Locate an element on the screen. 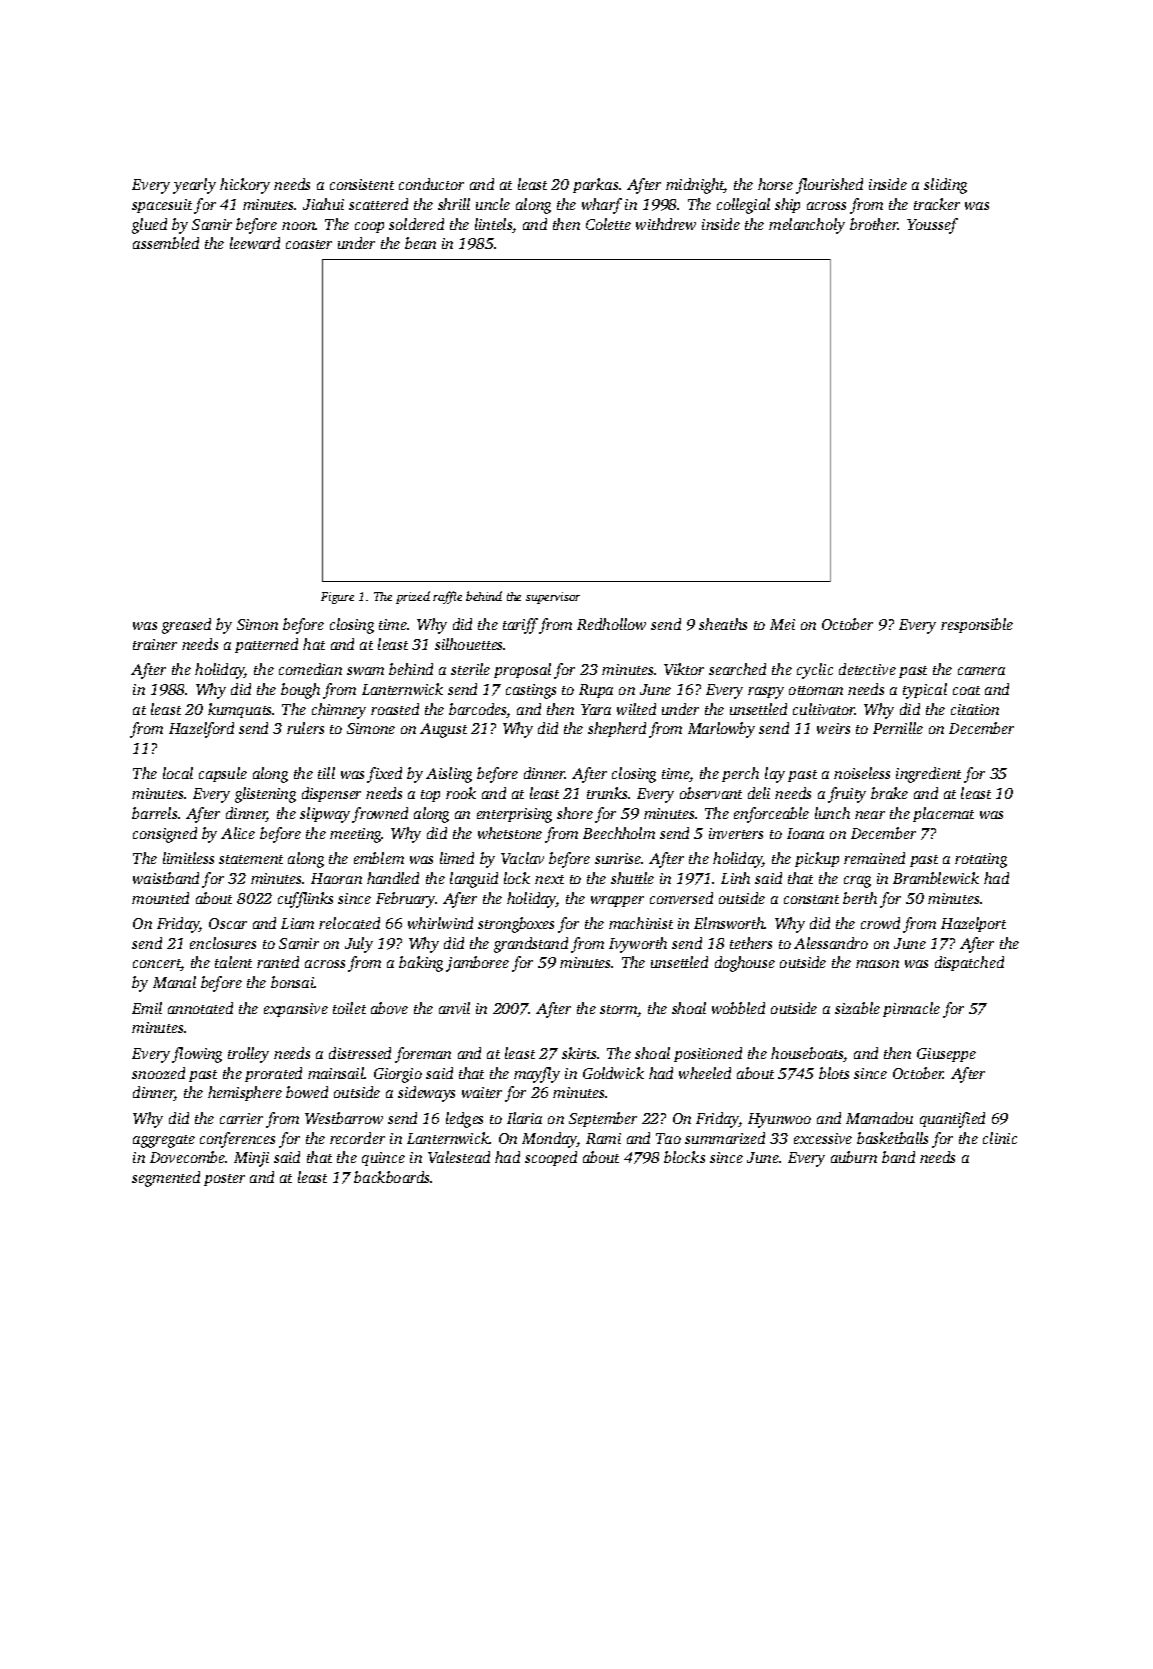  houseboats is located at coordinates (807, 1054).
